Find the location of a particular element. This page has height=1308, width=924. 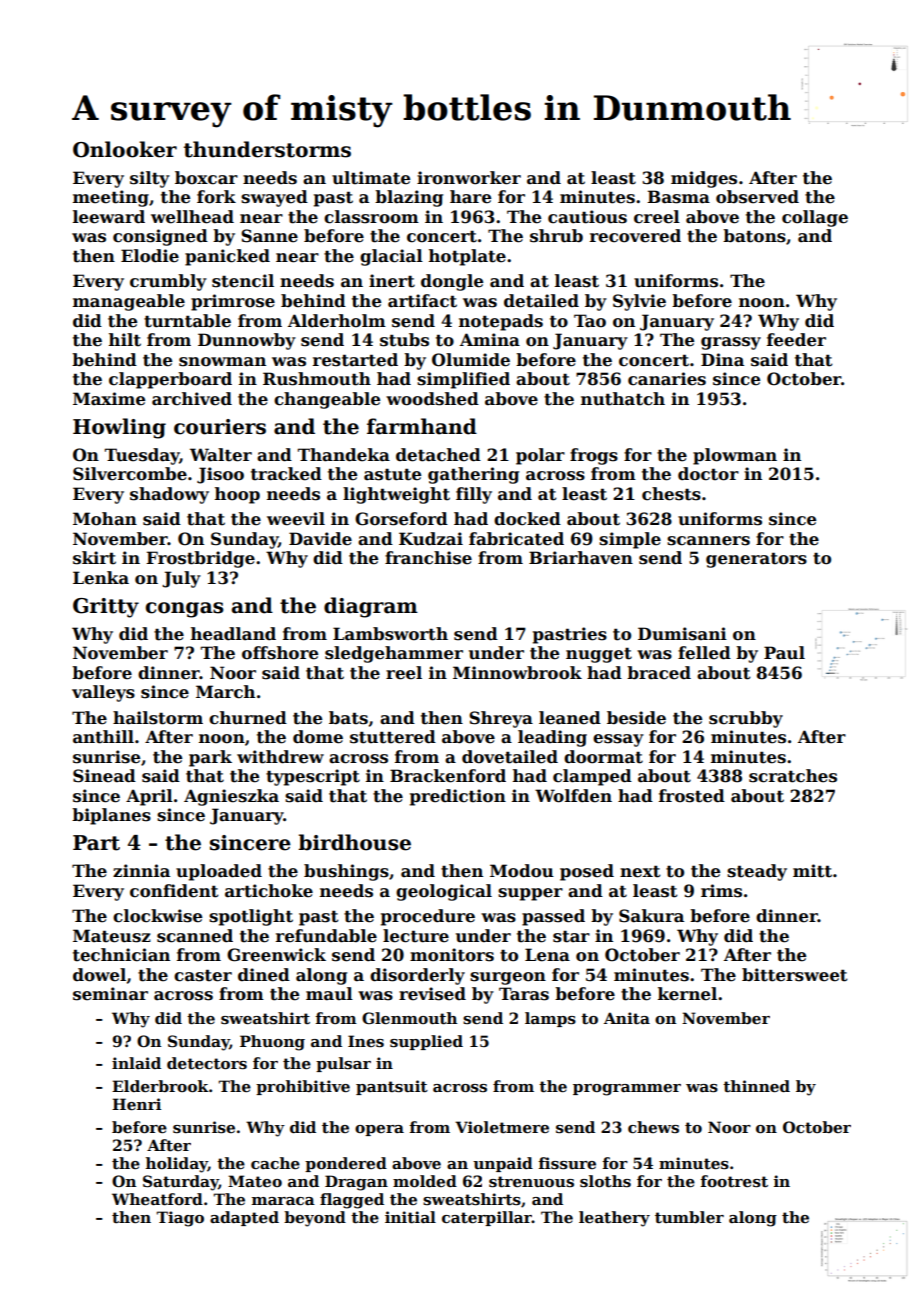

boxcar is located at coordinates (206, 178).
